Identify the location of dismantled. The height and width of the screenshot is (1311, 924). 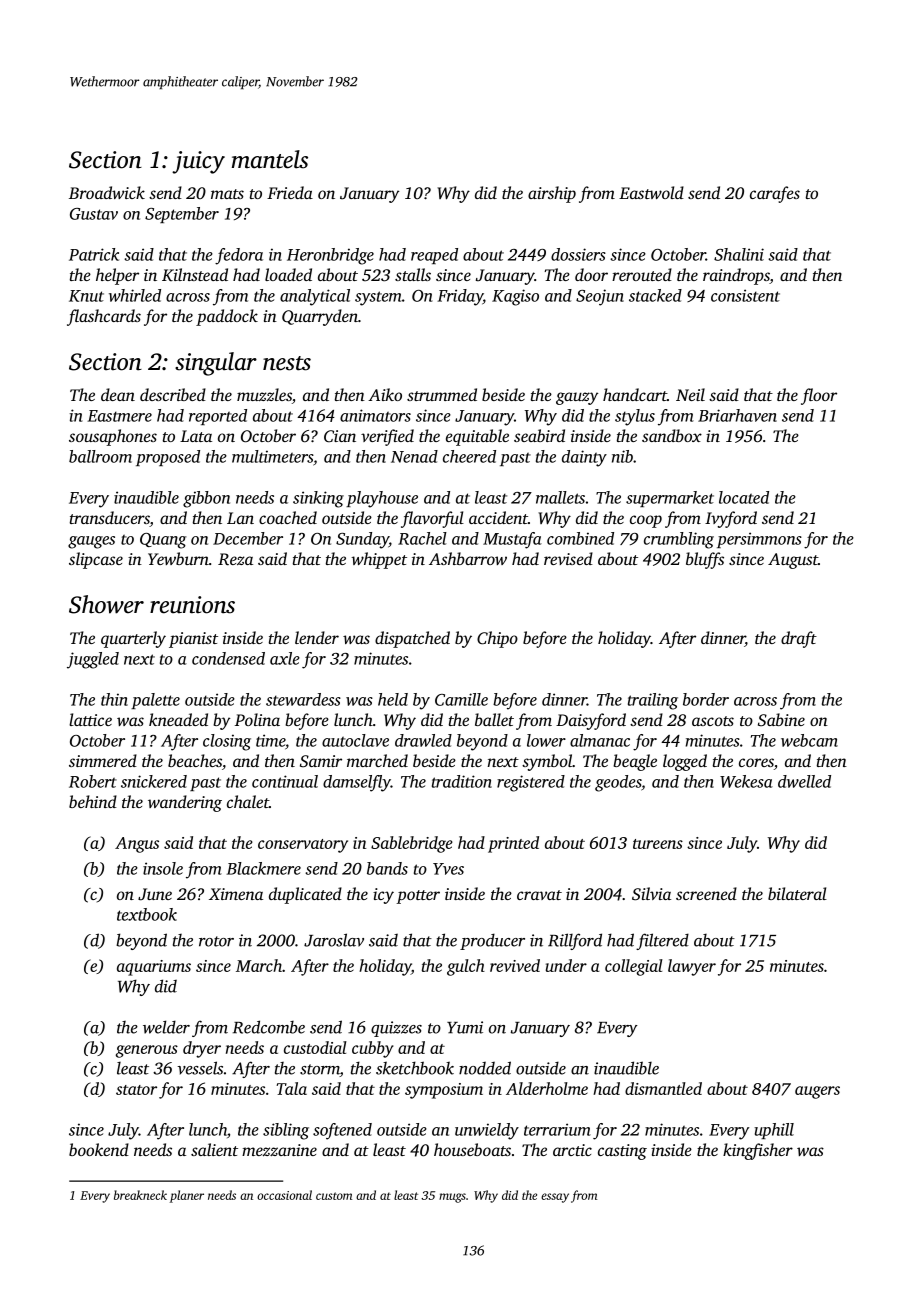
(663, 1088).
